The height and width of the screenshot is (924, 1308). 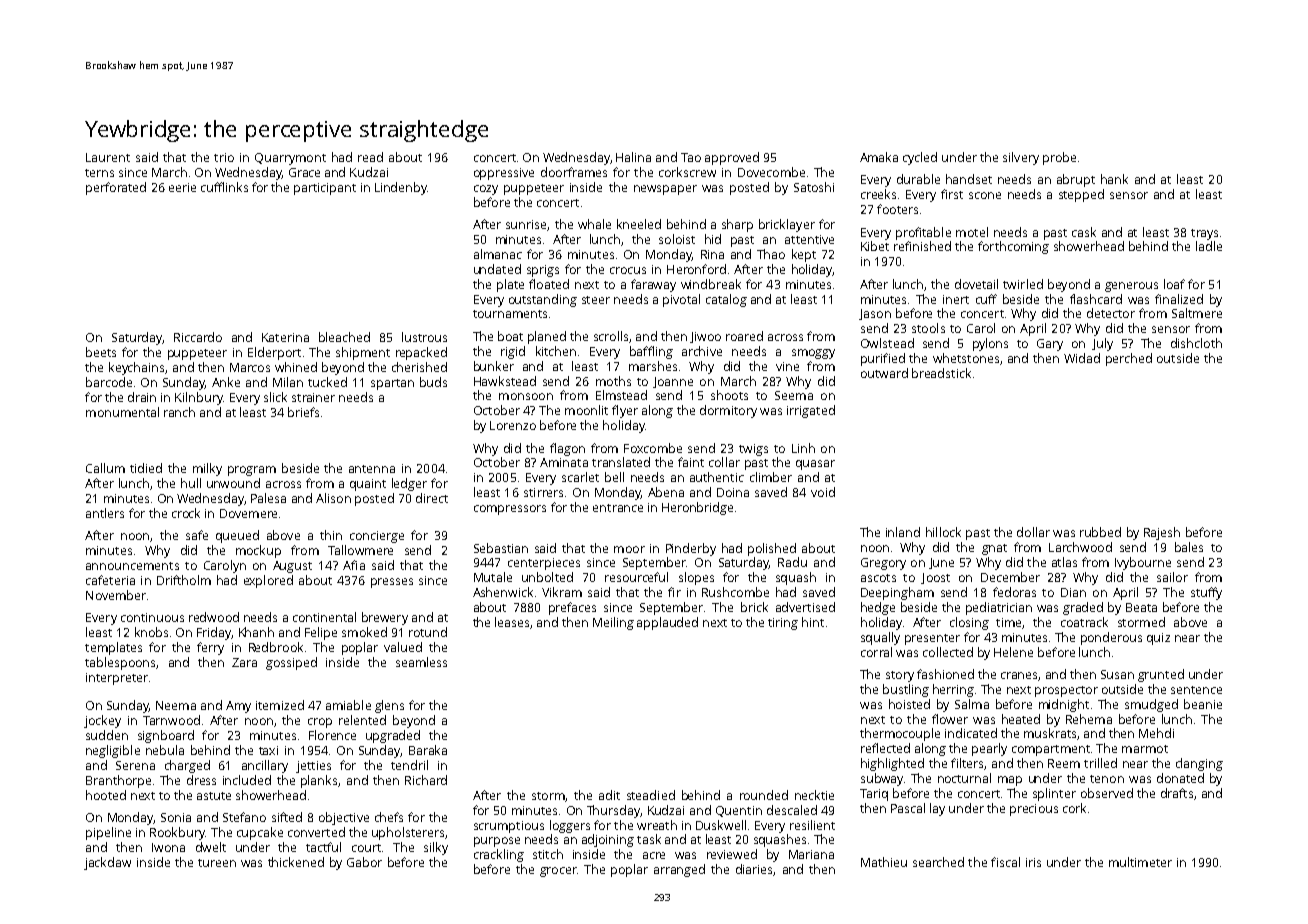 What do you see at coordinates (113, 751) in the screenshot?
I see `negligible` at bounding box center [113, 751].
